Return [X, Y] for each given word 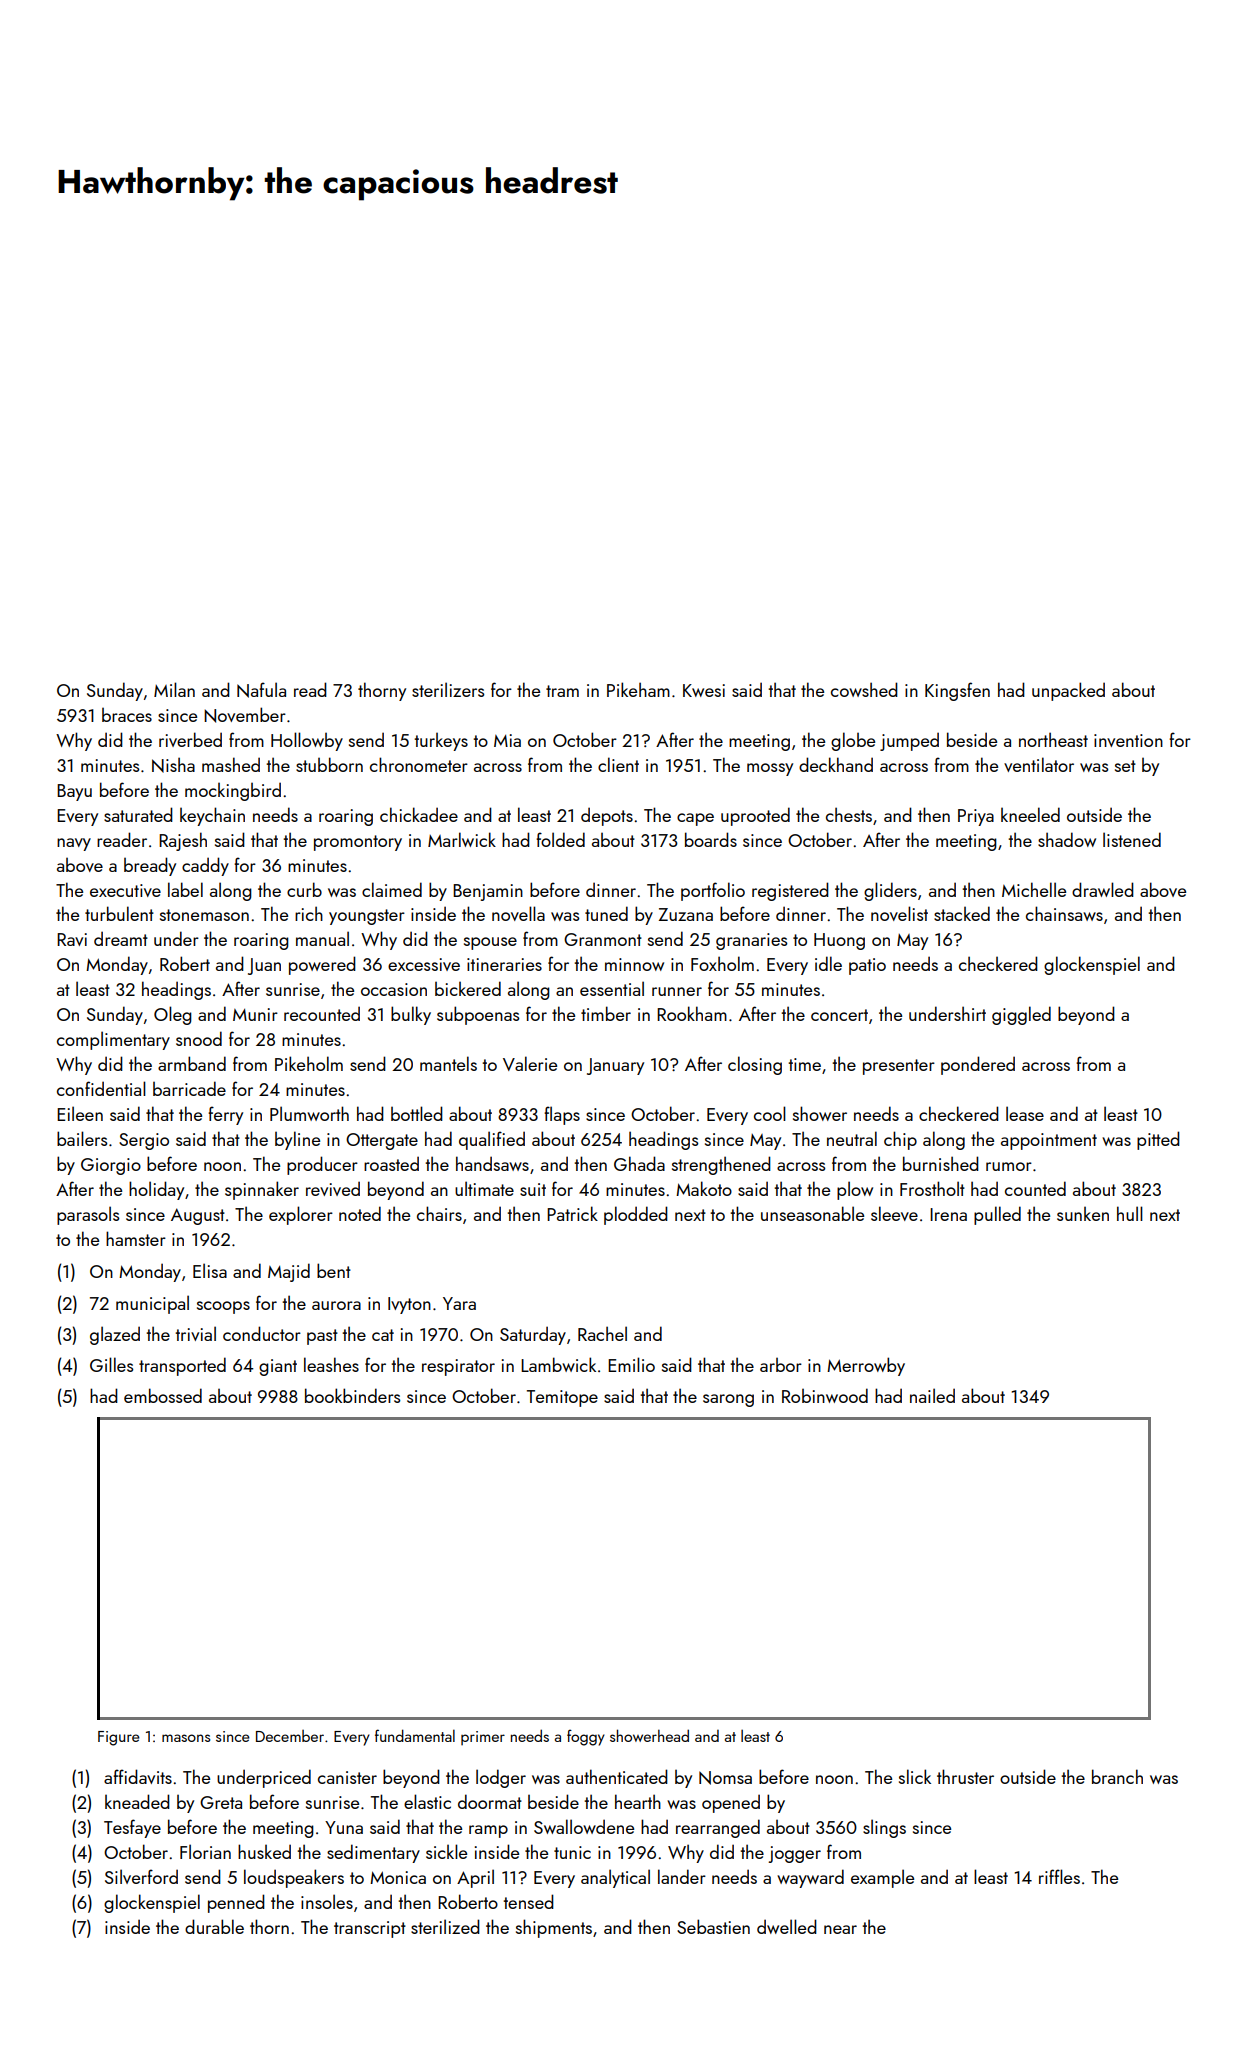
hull [1130, 1213]
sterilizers [448, 689]
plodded [636, 1215]
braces [127, 715]
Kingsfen [957, 691]
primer [483, 1738]
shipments [554, 1928]
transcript [370, 1929]
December [290, 1736]
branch [1117, 1776]
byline [297, 1140]
